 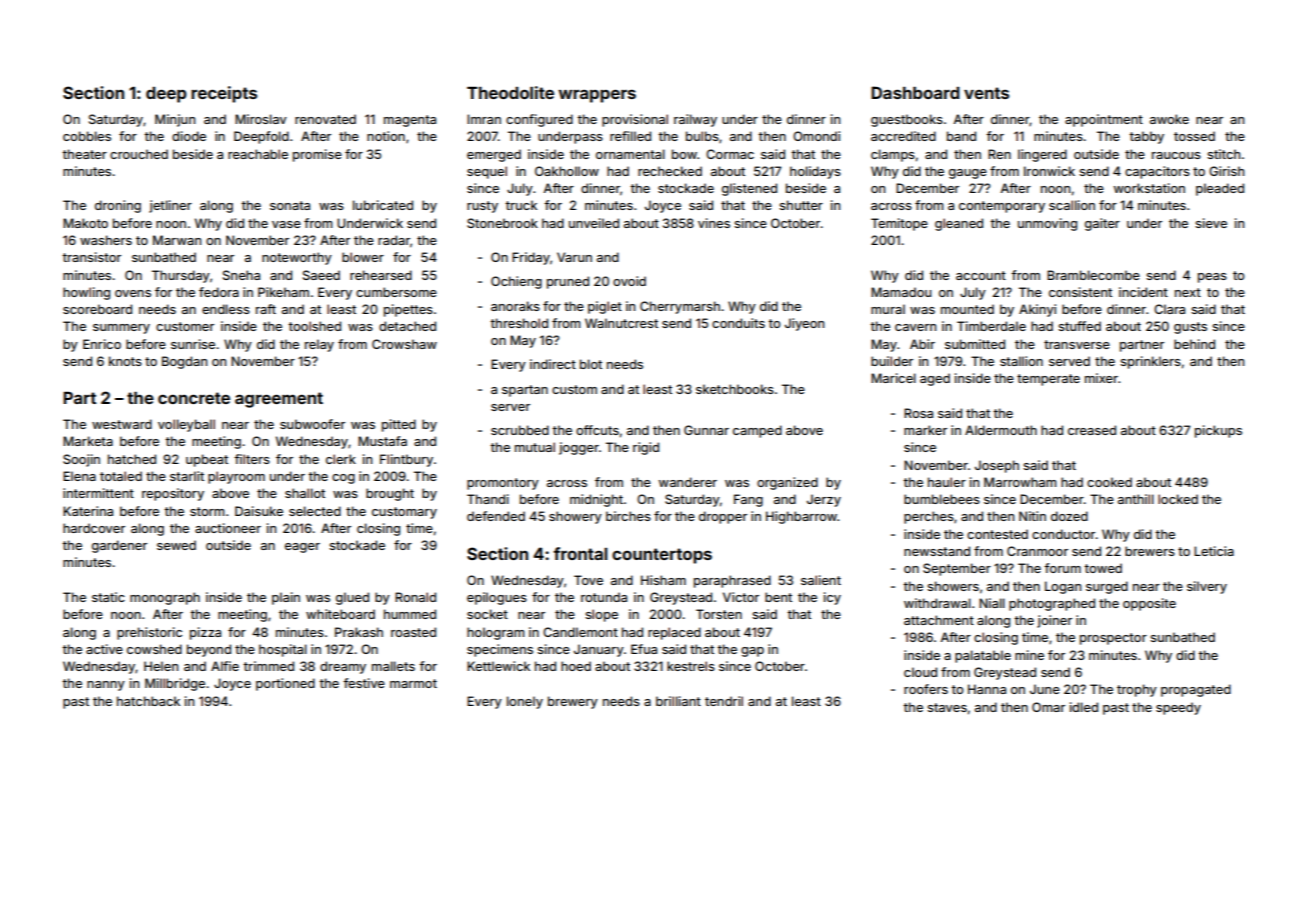 What do you see at coordinates (175, 120) in the screenshot?
I see `Minjun` at bounding box center [175, 120].
